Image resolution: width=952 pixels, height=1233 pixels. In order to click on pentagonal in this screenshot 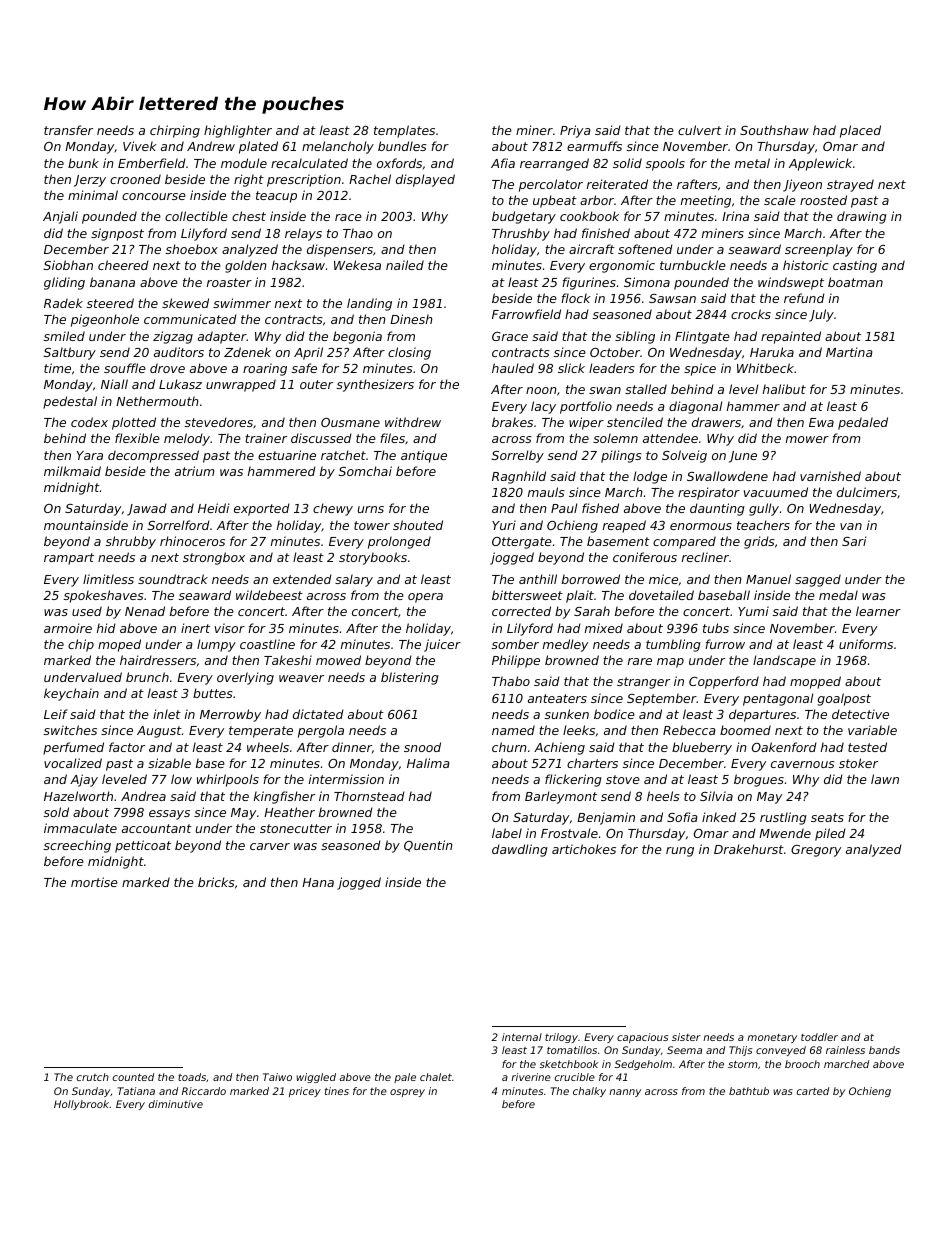, I will do `click(778, 699)`.
